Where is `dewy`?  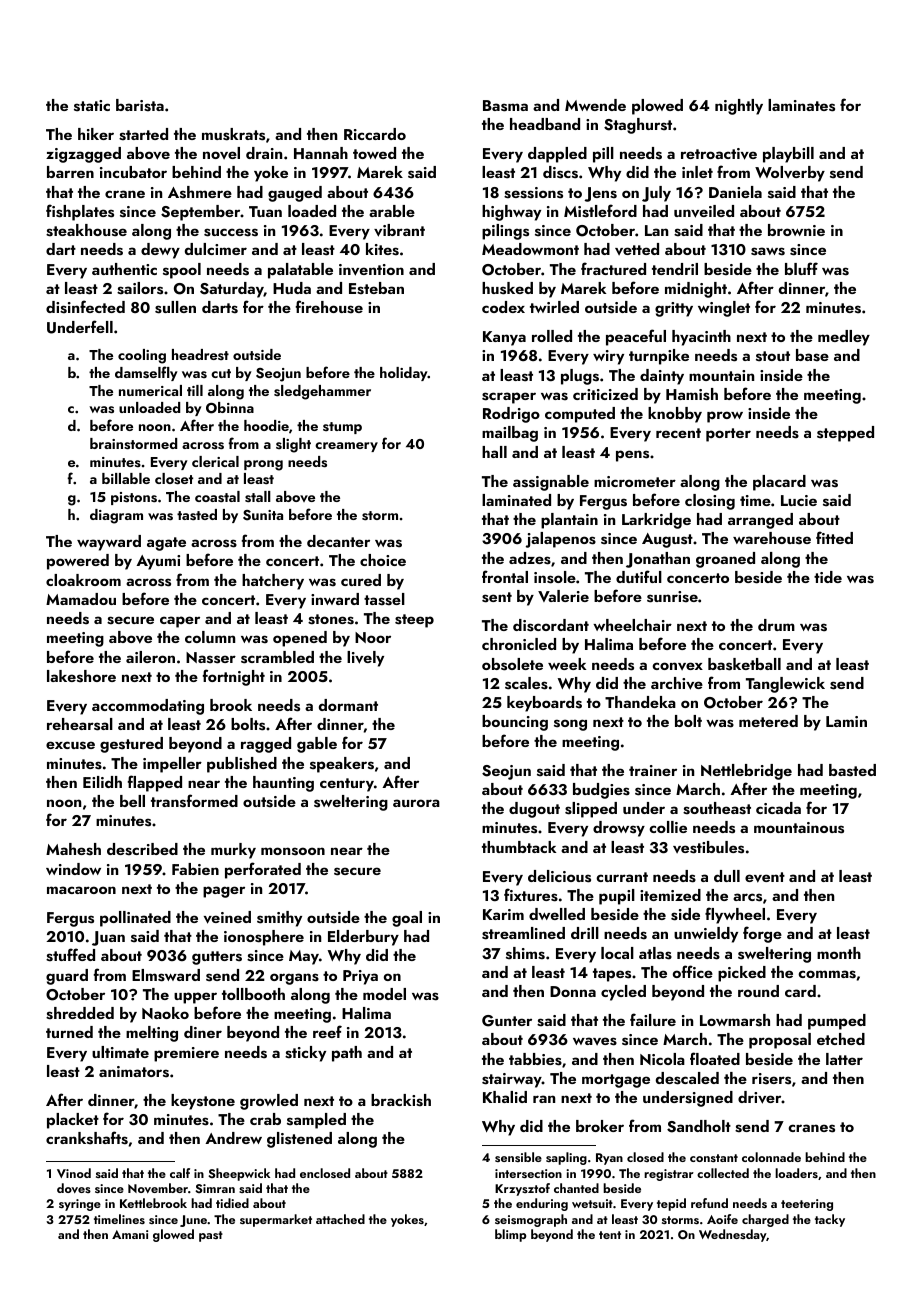 dewy is located at coordinates (160, 251).
